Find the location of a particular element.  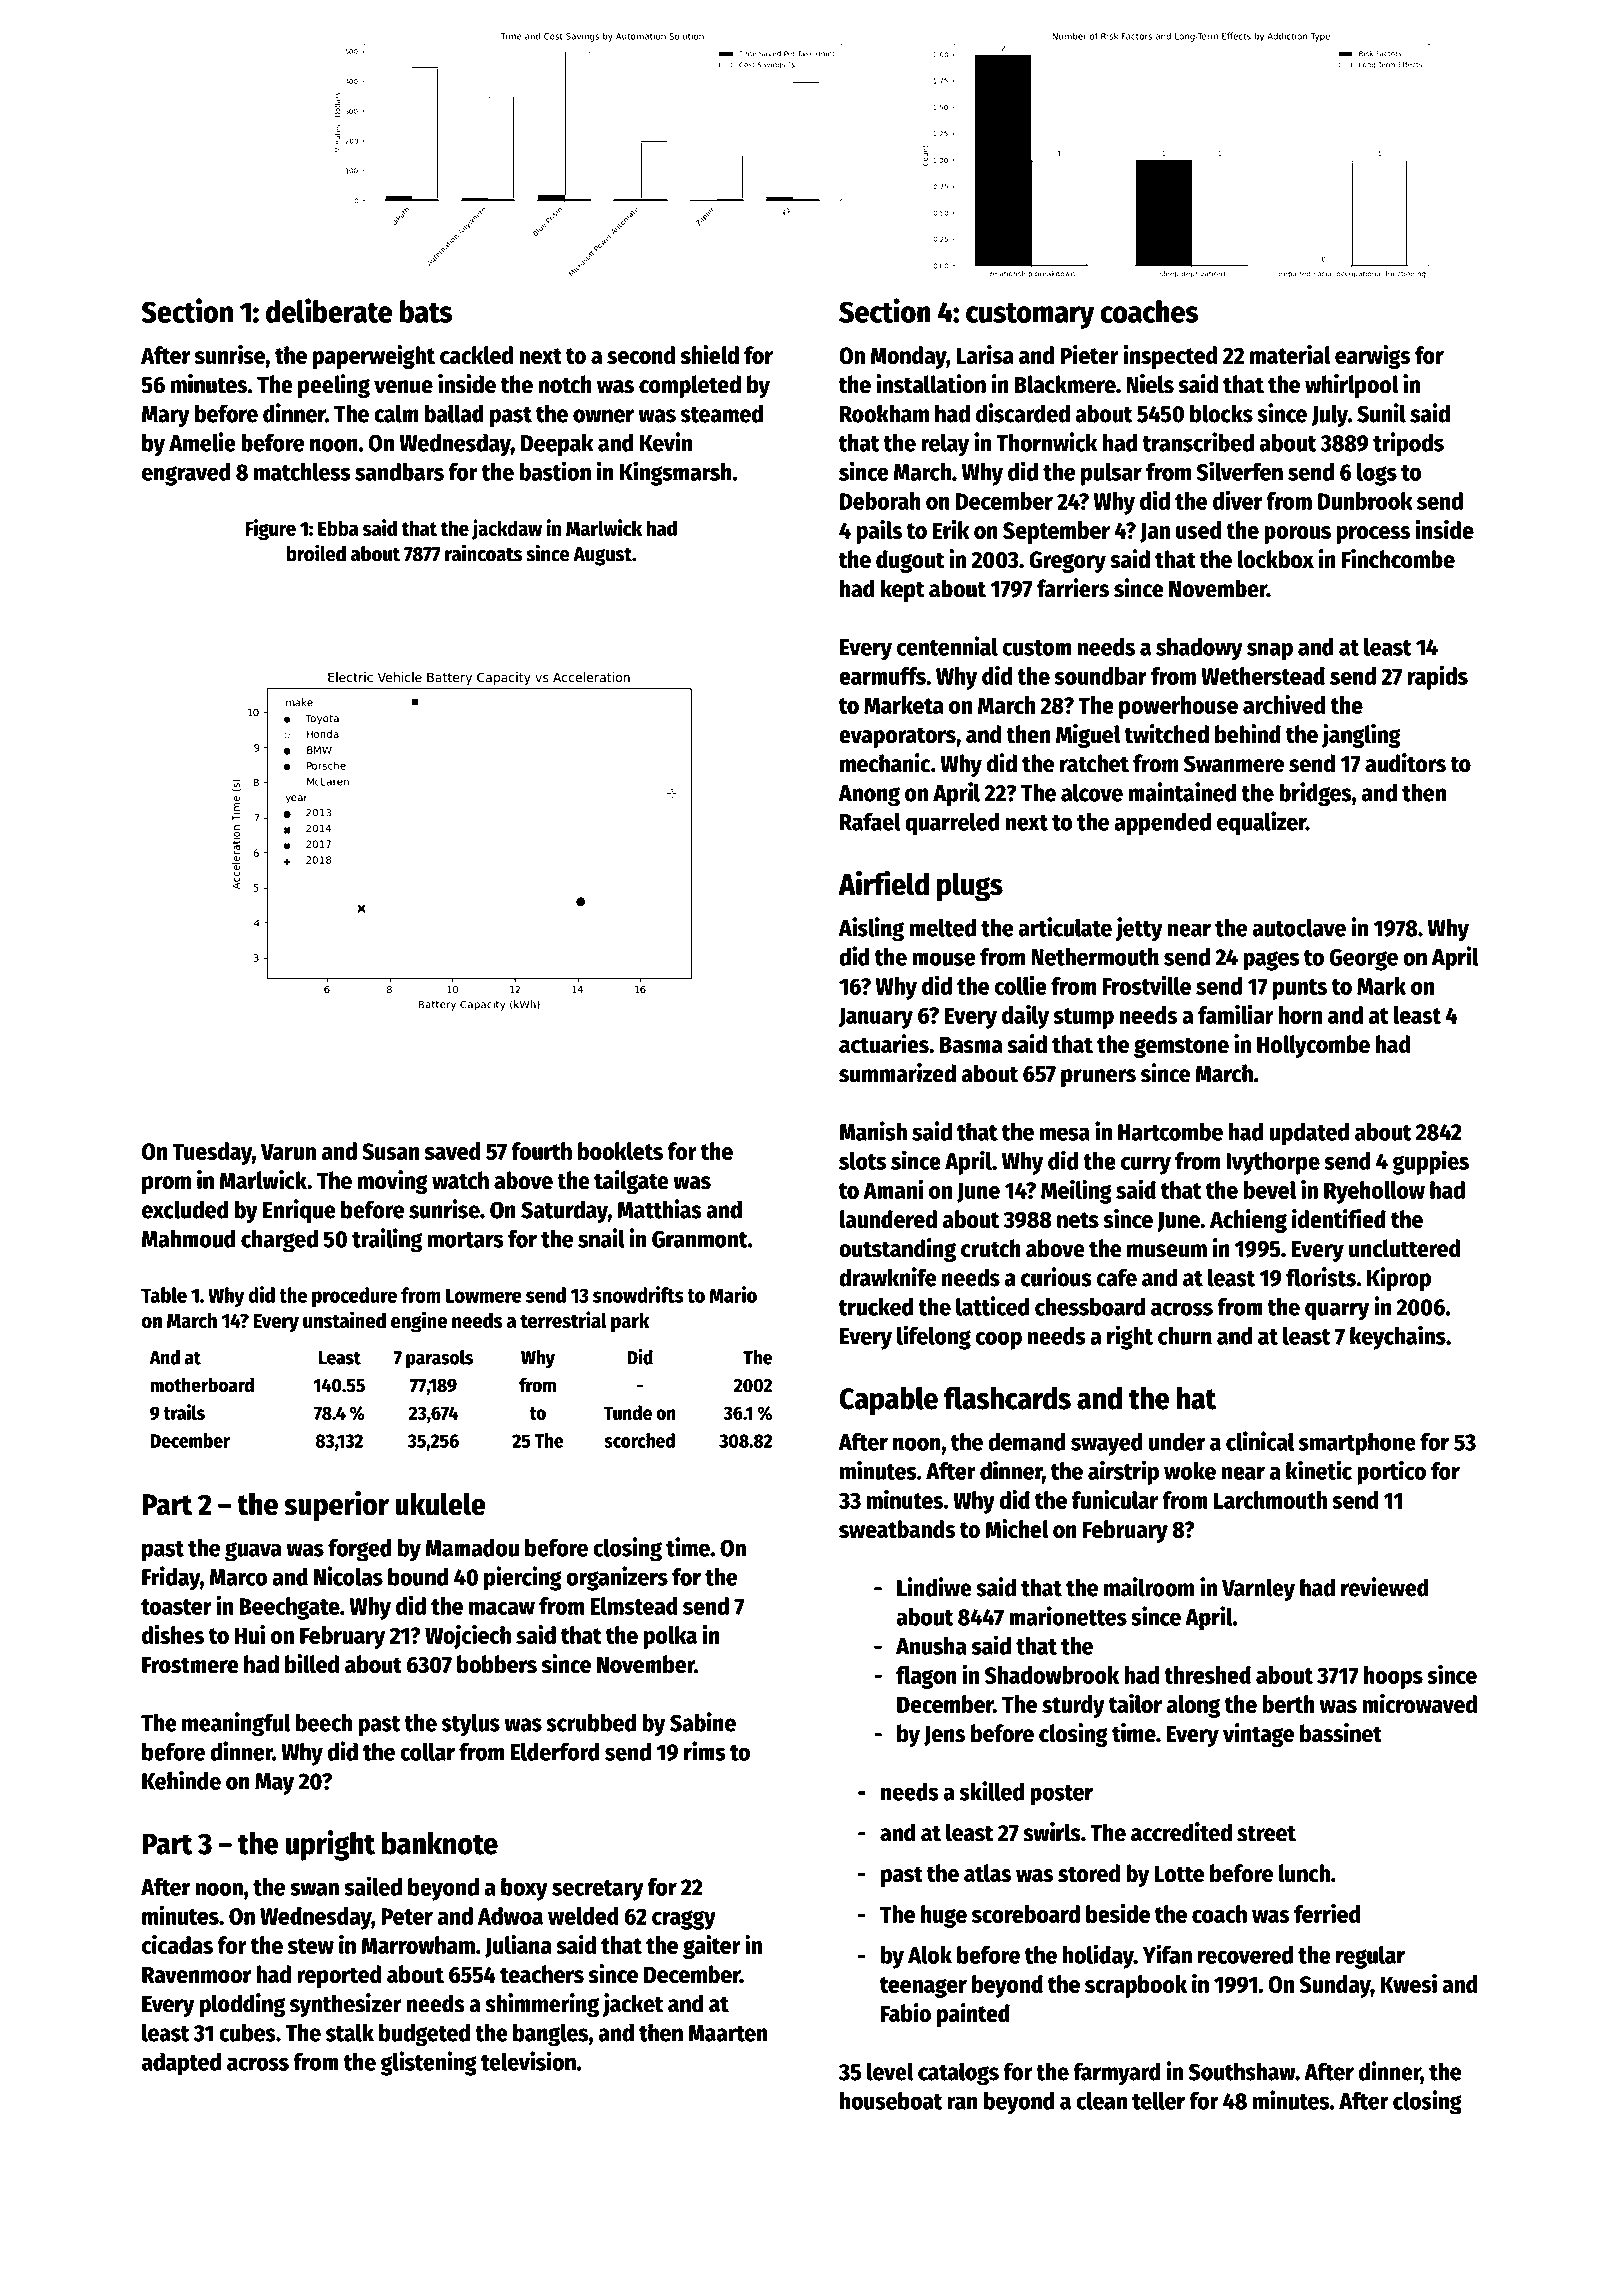

installation is located at coordinates (931, 384).
